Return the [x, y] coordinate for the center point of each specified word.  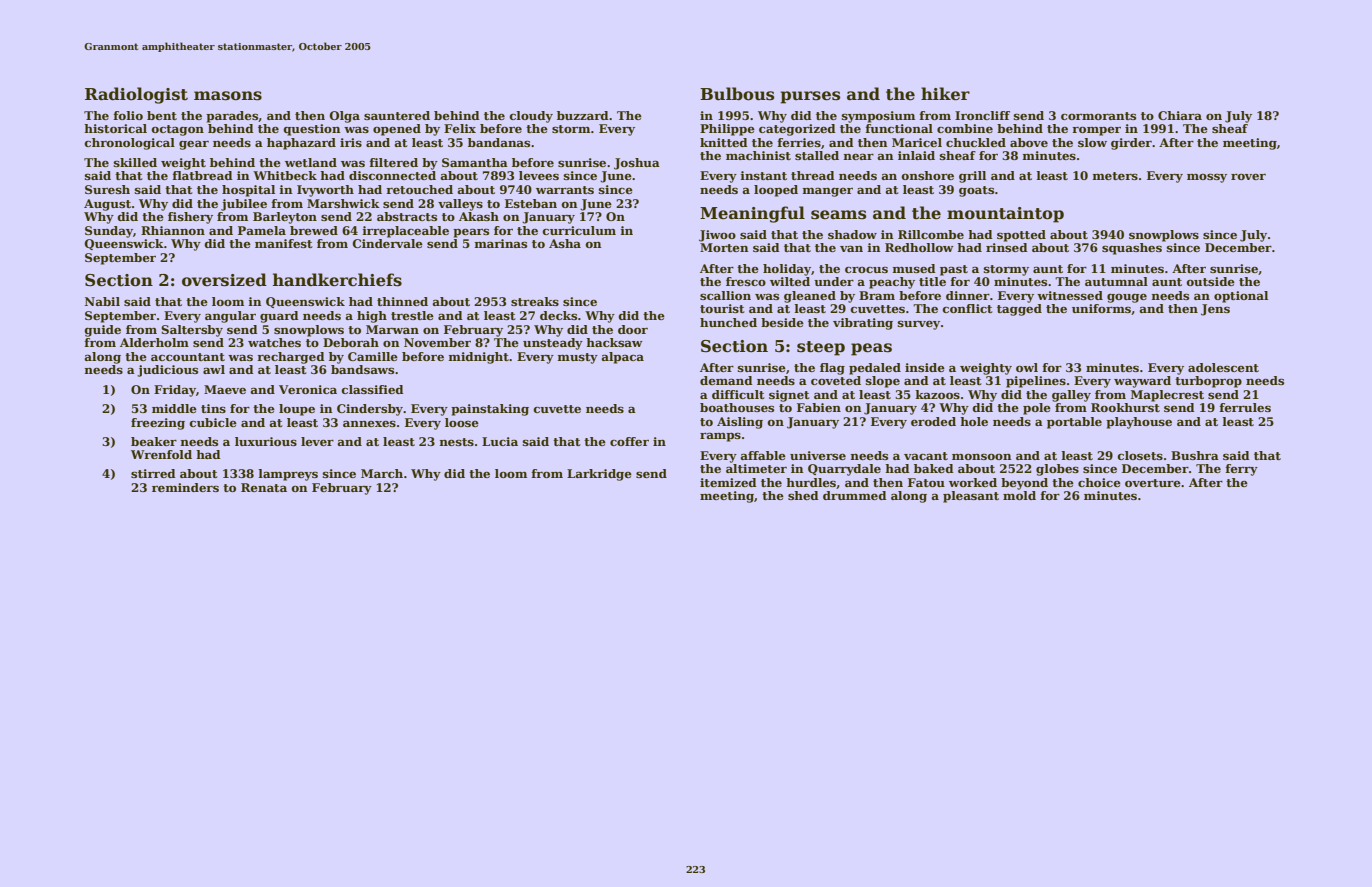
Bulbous [737, 94]
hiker [945, 94]
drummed [855, 495]
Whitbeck [285, 175]
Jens [1215, 310]
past [954, 270]
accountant [188, 357]
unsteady [553, 344]
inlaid [916, 155]
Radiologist [136, 95]
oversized [224, 280]
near [859, 156]
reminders [185, 487]
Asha [565, 243]
